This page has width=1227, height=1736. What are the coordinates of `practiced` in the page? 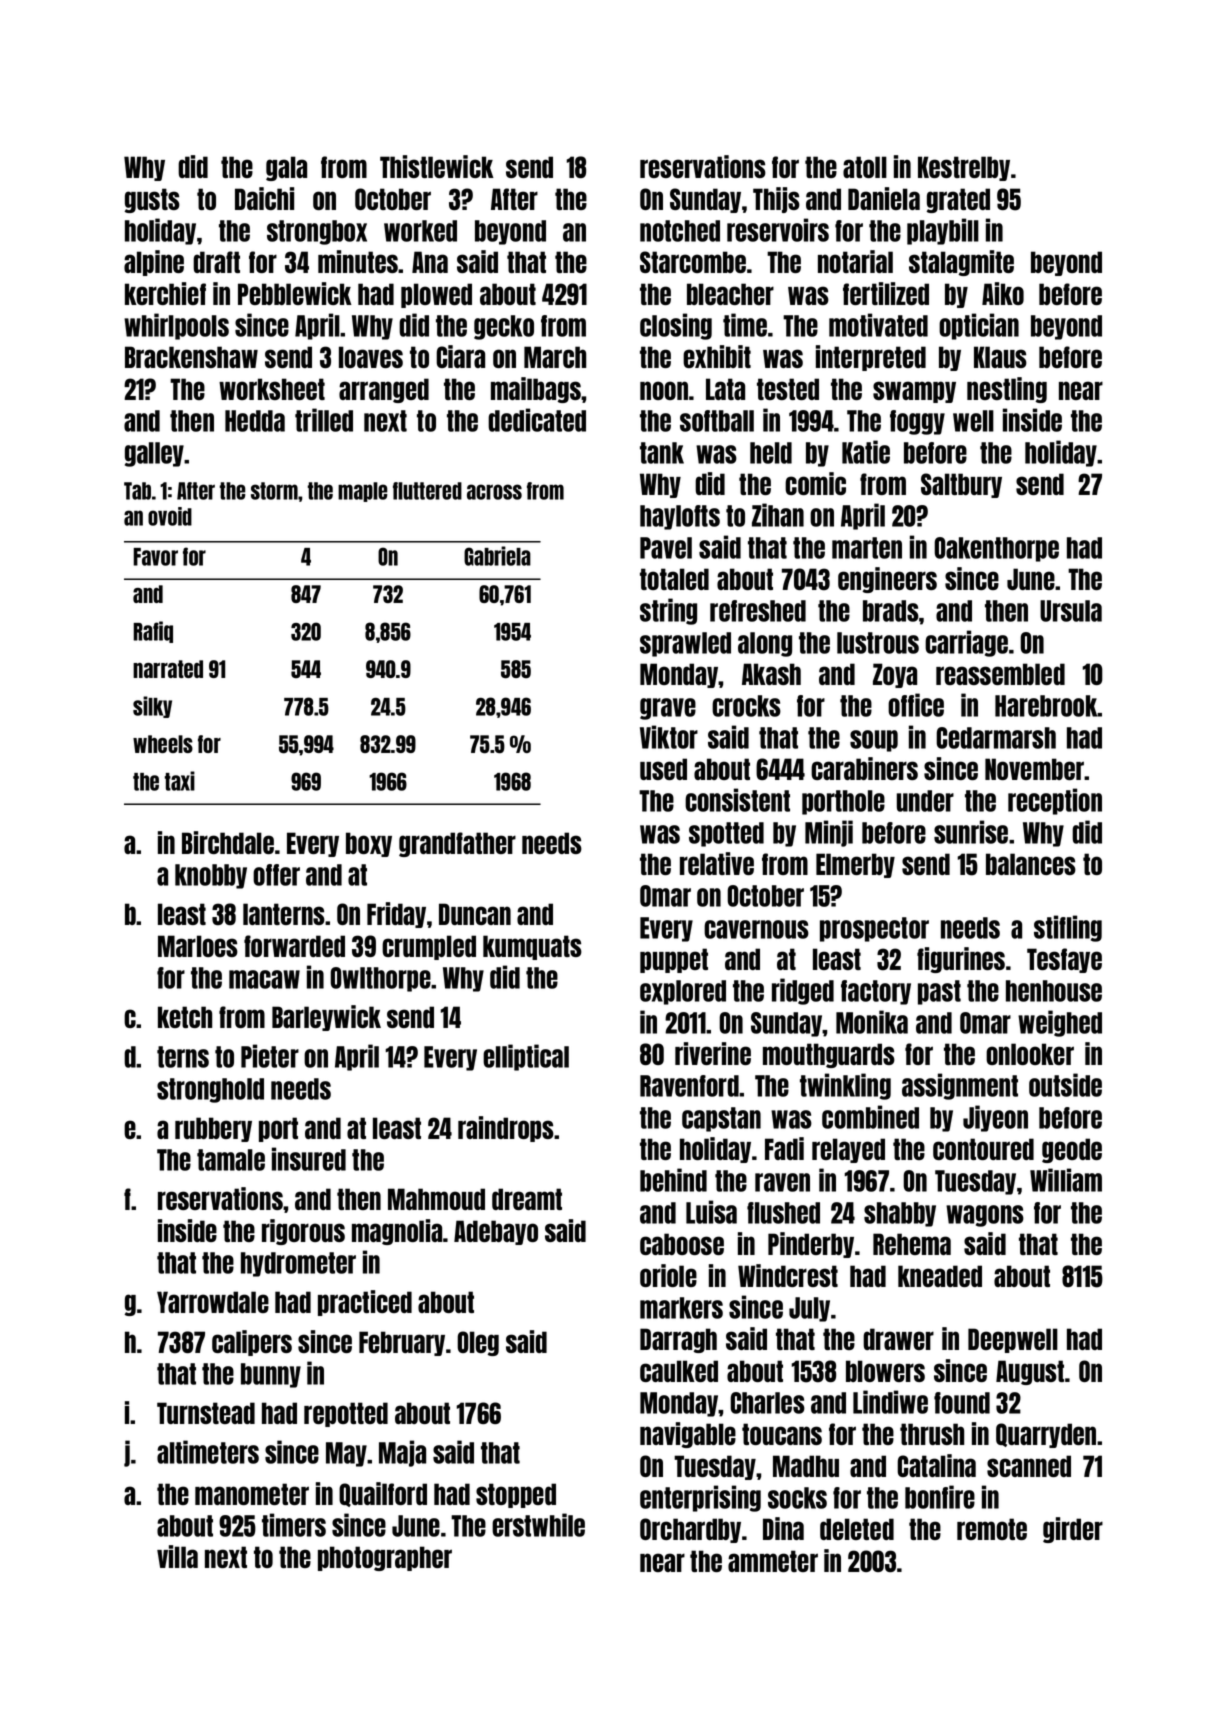 It's located at (365, 1303).
